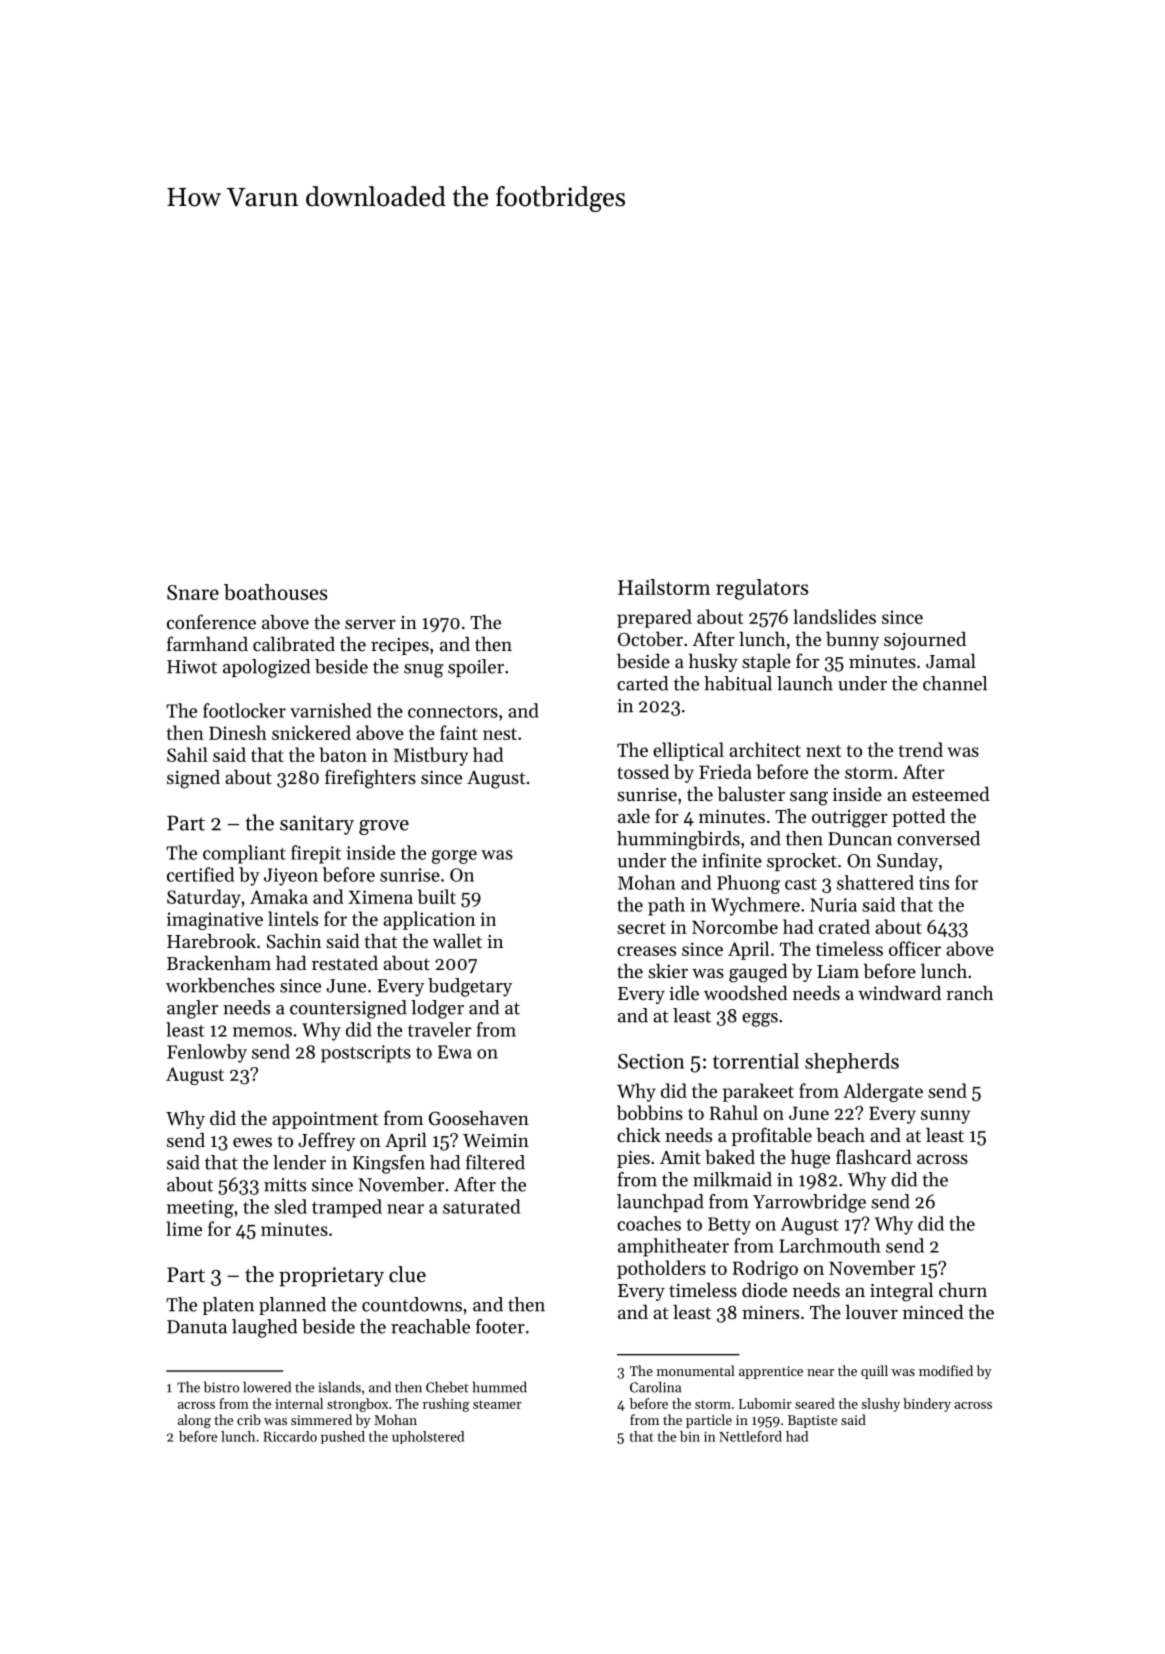 The height and width of the document is (1654, 1165). I want to click on nest, so click(500, 734).
